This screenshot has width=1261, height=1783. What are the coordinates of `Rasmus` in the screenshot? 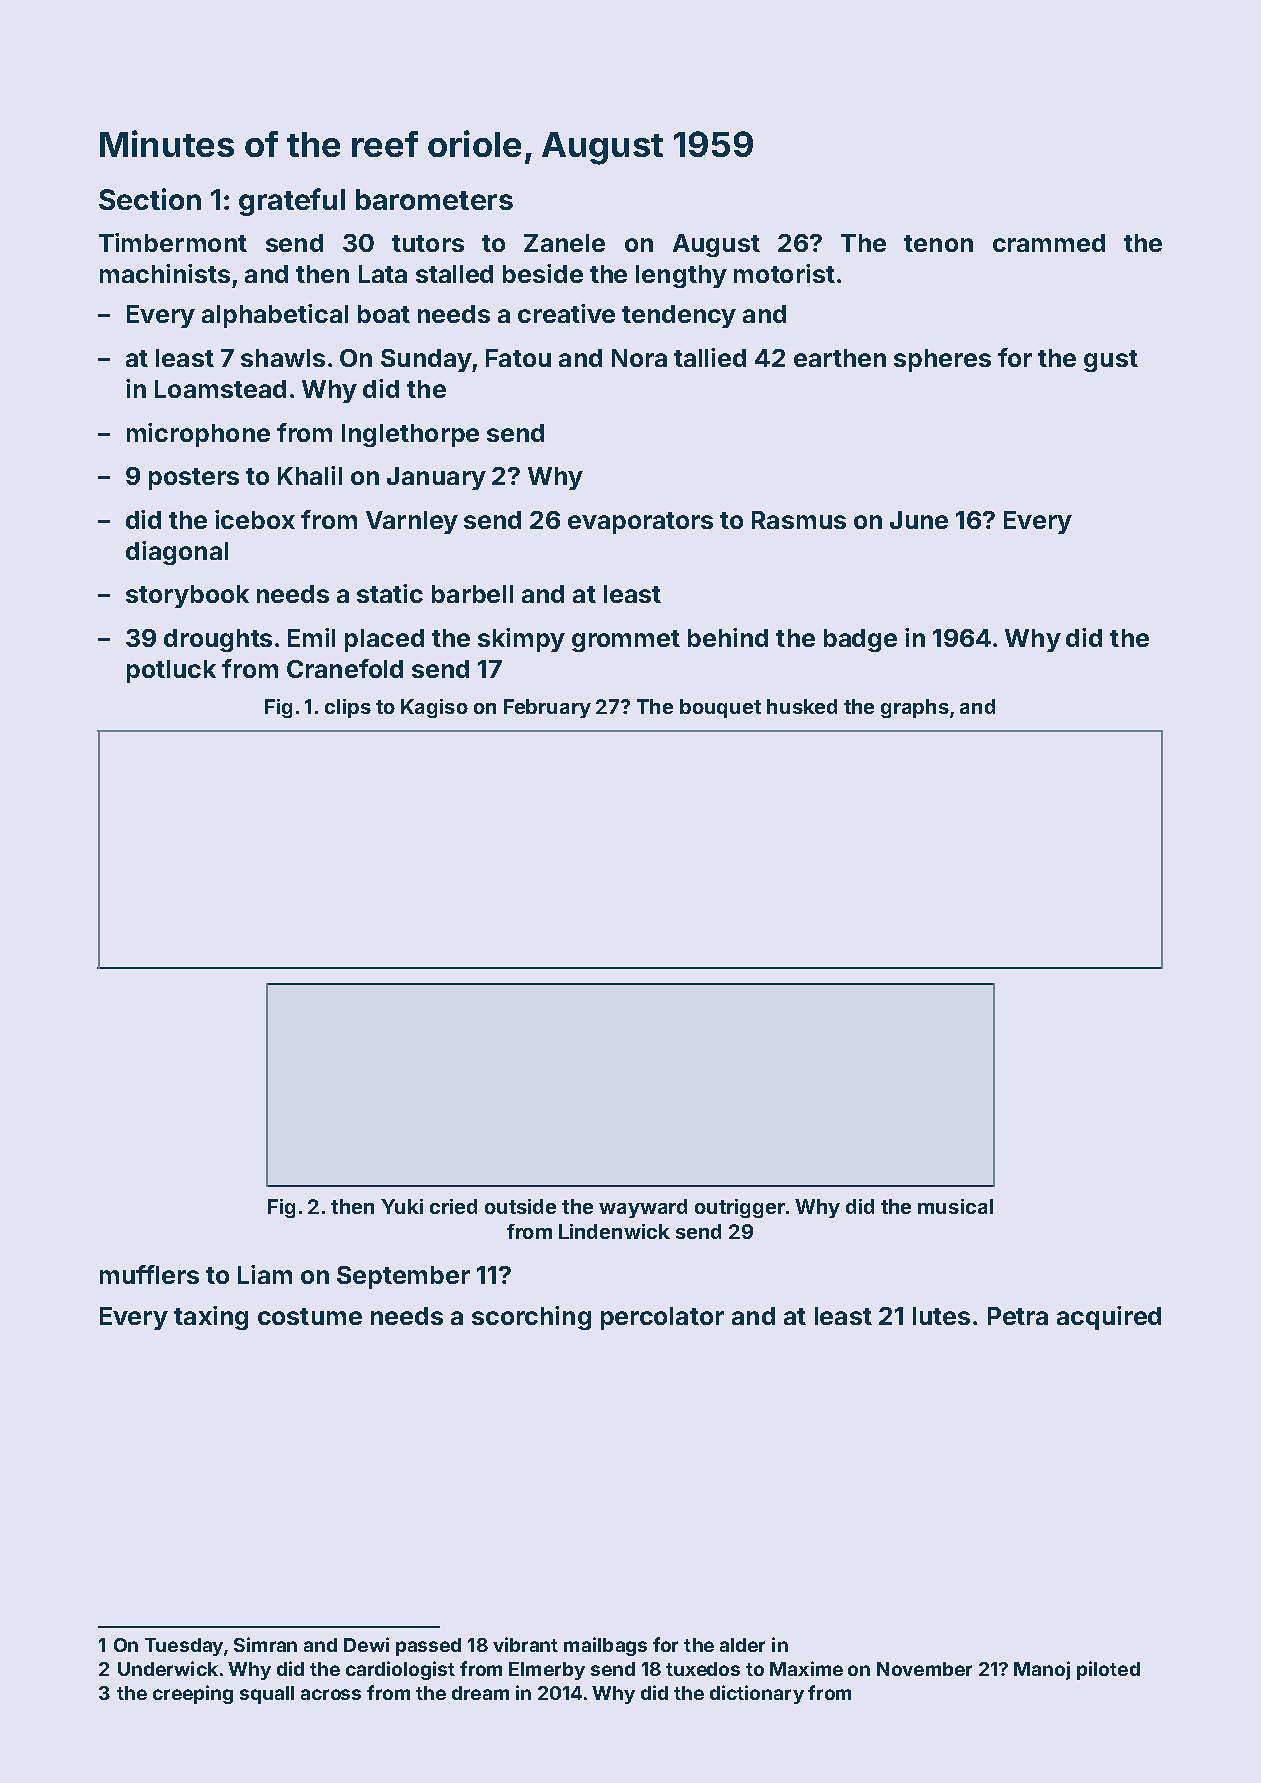 It's located at (799, 520).
